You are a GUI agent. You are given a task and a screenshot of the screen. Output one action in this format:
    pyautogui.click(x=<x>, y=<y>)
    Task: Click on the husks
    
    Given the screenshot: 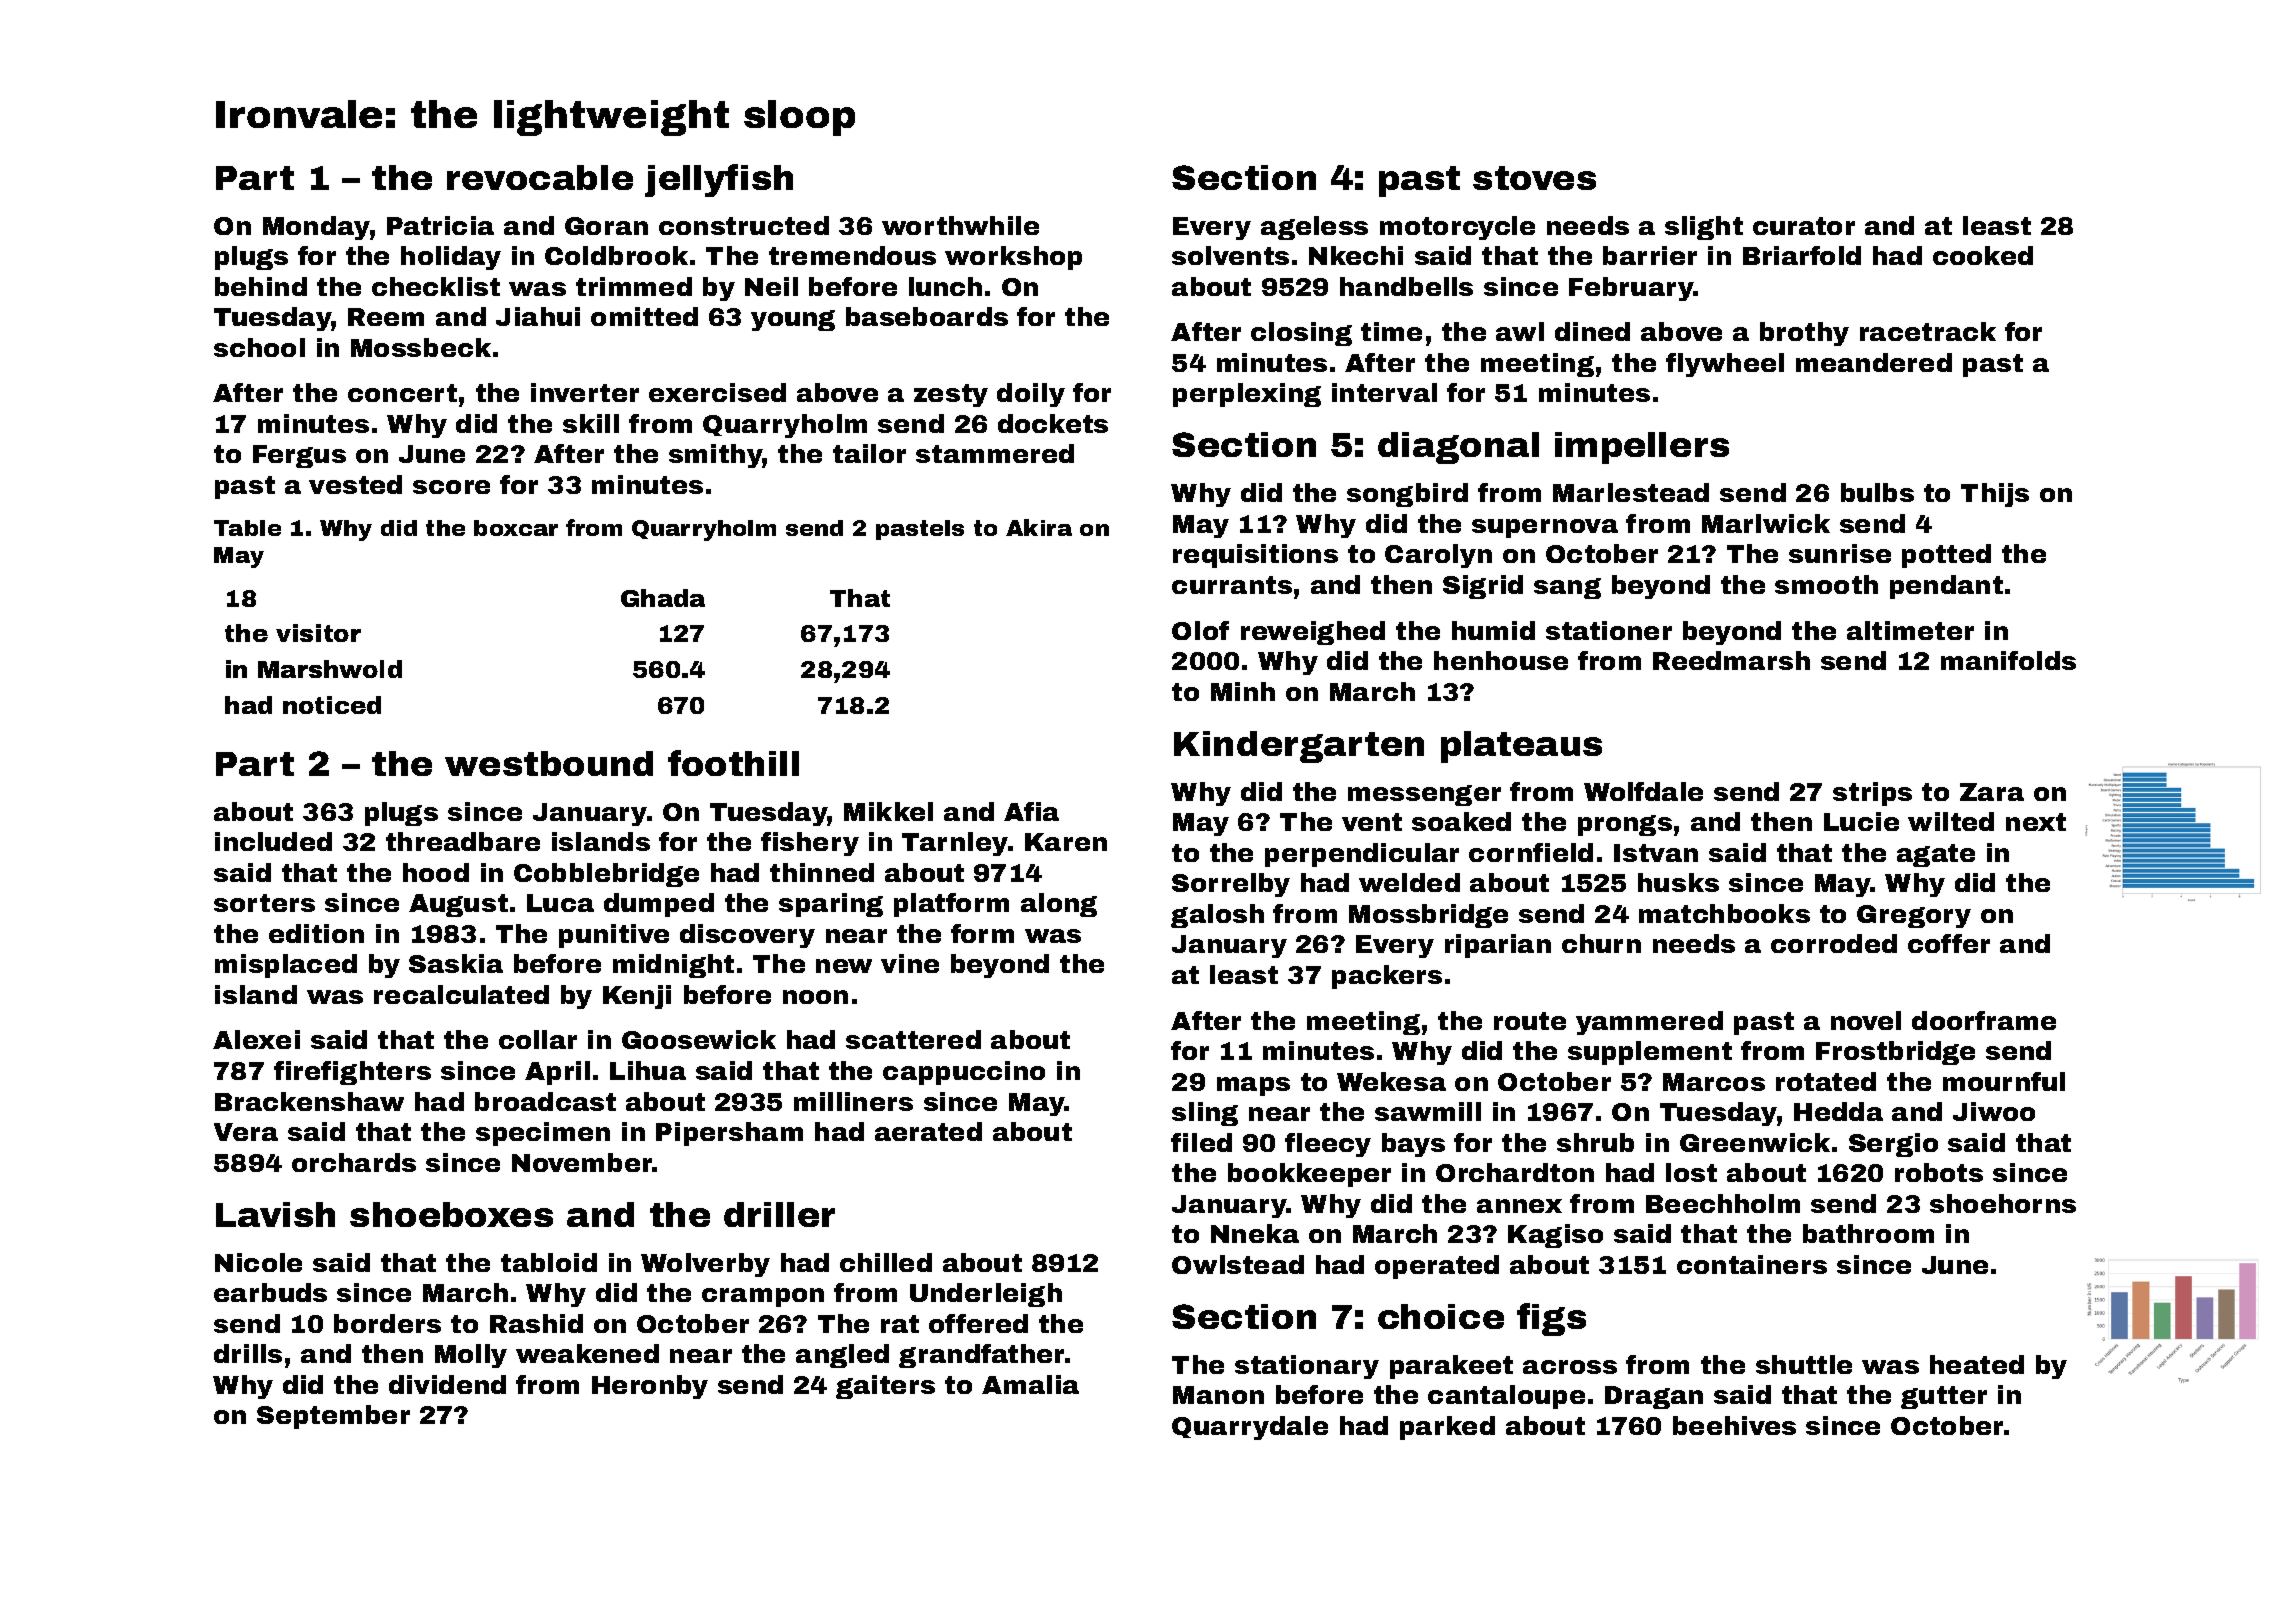 What is the action you would take?
    pyautogui.click(x=1678, y=882)
